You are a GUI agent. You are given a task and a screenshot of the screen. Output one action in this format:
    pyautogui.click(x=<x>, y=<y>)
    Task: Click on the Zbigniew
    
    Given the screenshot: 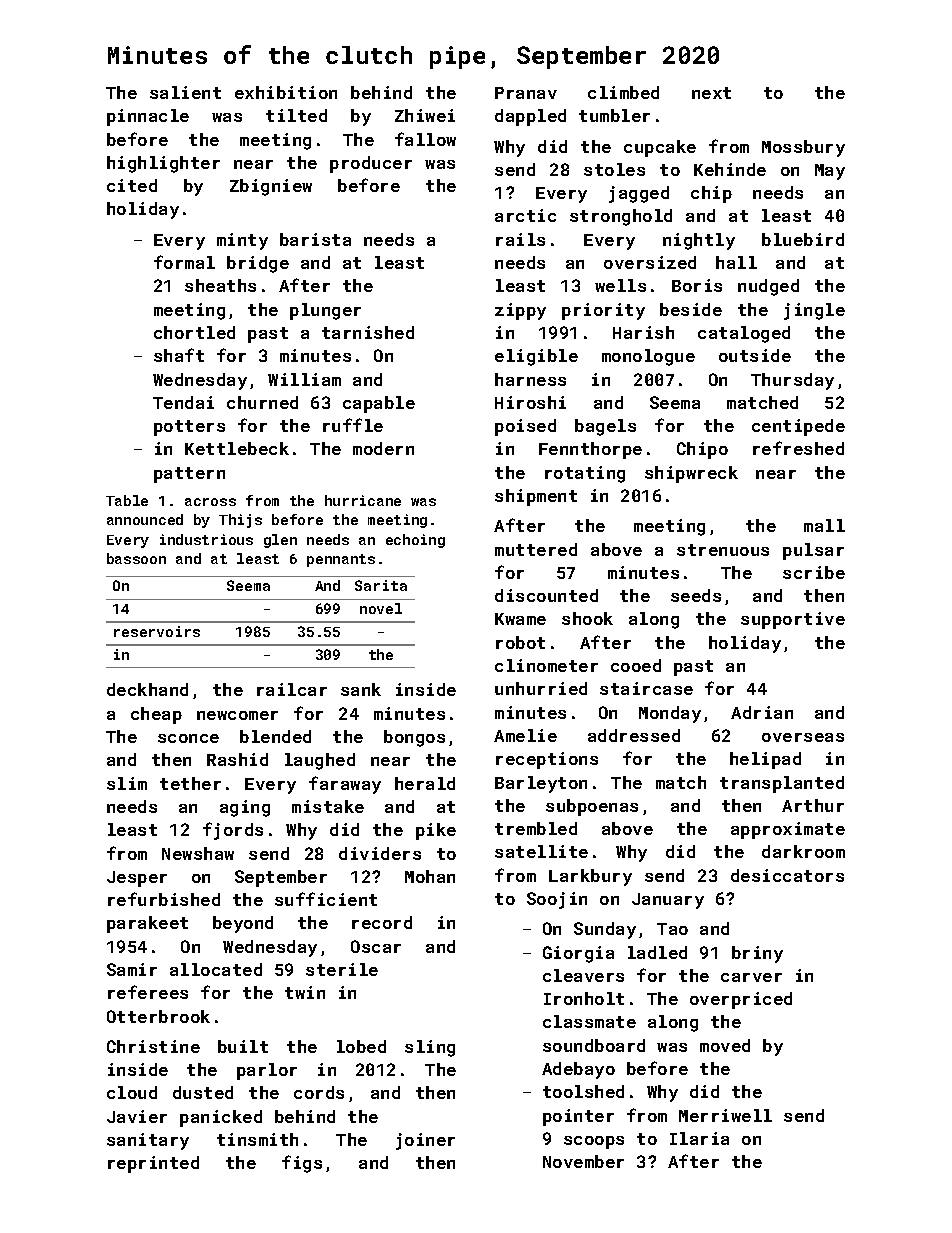 What is the action you would take?
    pyautogui.click(x=271, y=187)
